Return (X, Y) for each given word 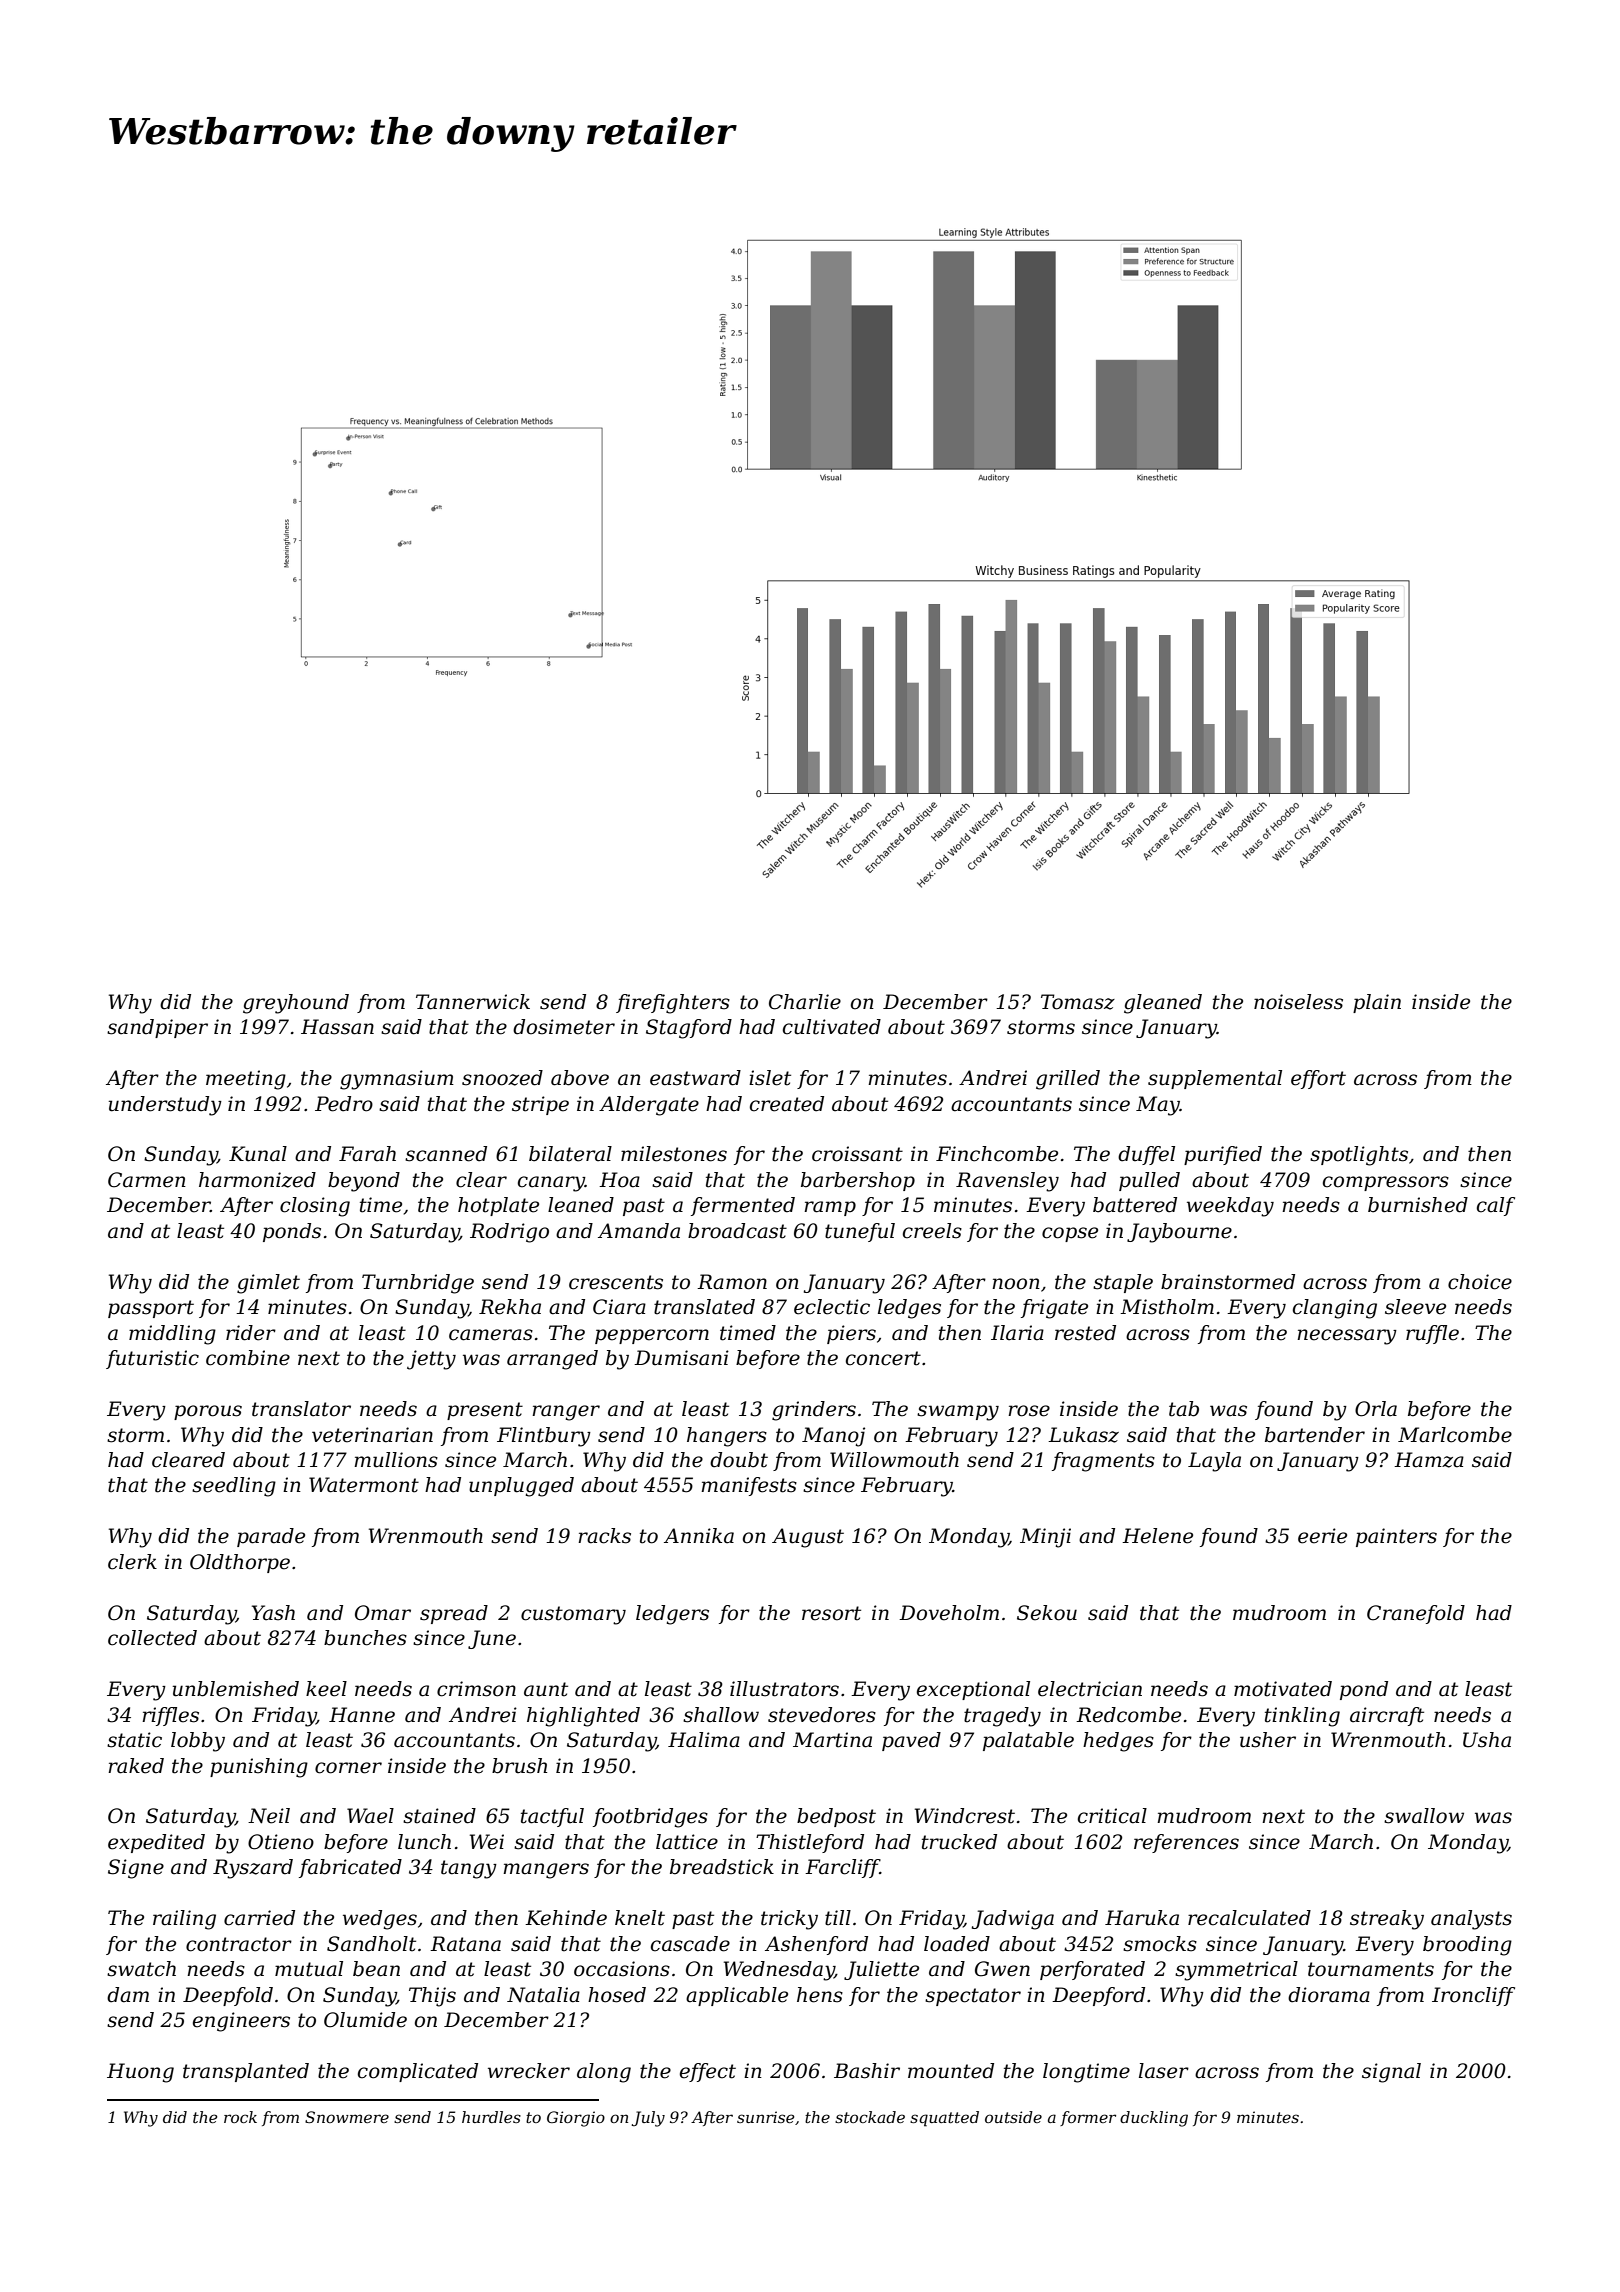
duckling (1154, 2119)
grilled (1068, 1080)
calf (1496, 1206)
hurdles (491, 2117)
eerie (1322, 1536)
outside (1013, 2117)
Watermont (364, 1485)
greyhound (296, 1004)
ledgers (672, 1615)
